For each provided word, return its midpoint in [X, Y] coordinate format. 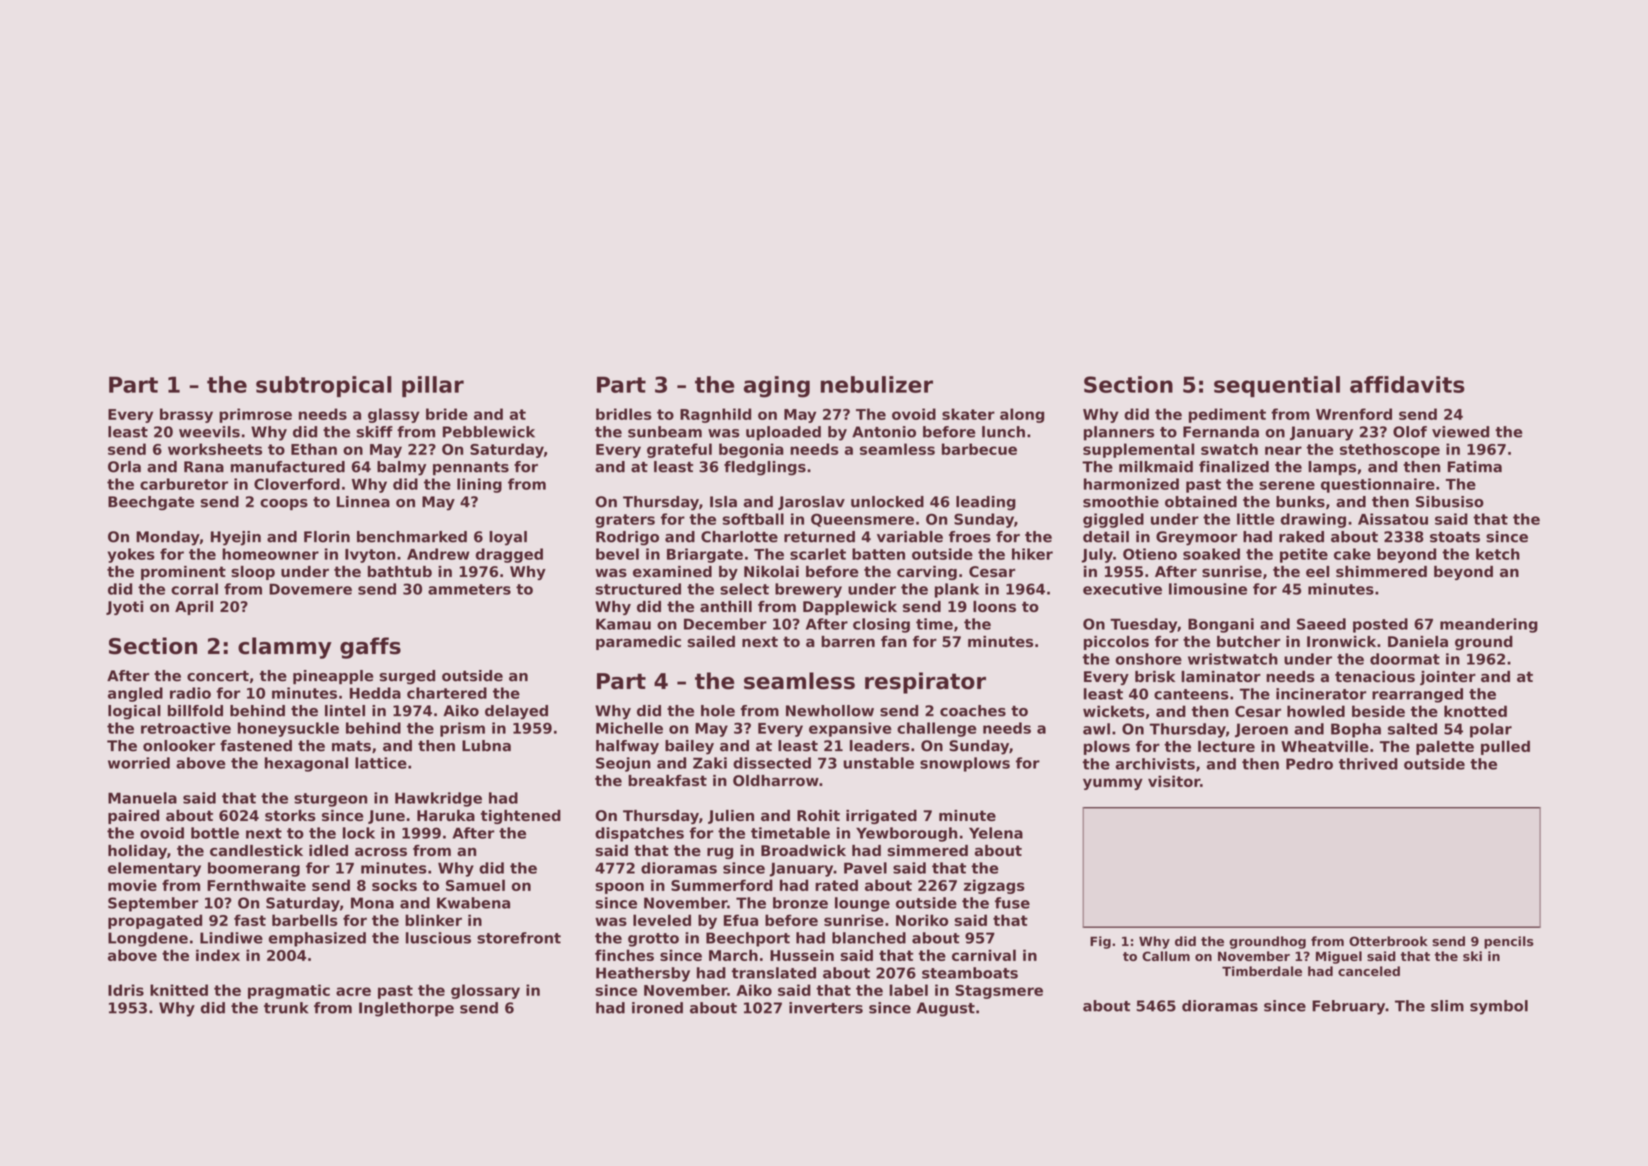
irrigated [881, 817]
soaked [1211, 554]
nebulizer [877, 384]
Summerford [722, 885]
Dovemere [310, 589]
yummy [1113, 784]
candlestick [256, 850]
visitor [1174, 781]
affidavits [1407, 384]
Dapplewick [850, 608]
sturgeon [330, 800]
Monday [168, 538]
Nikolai [771, 571]
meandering [1489, 625]
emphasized [317, 939]
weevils [209, 432]
